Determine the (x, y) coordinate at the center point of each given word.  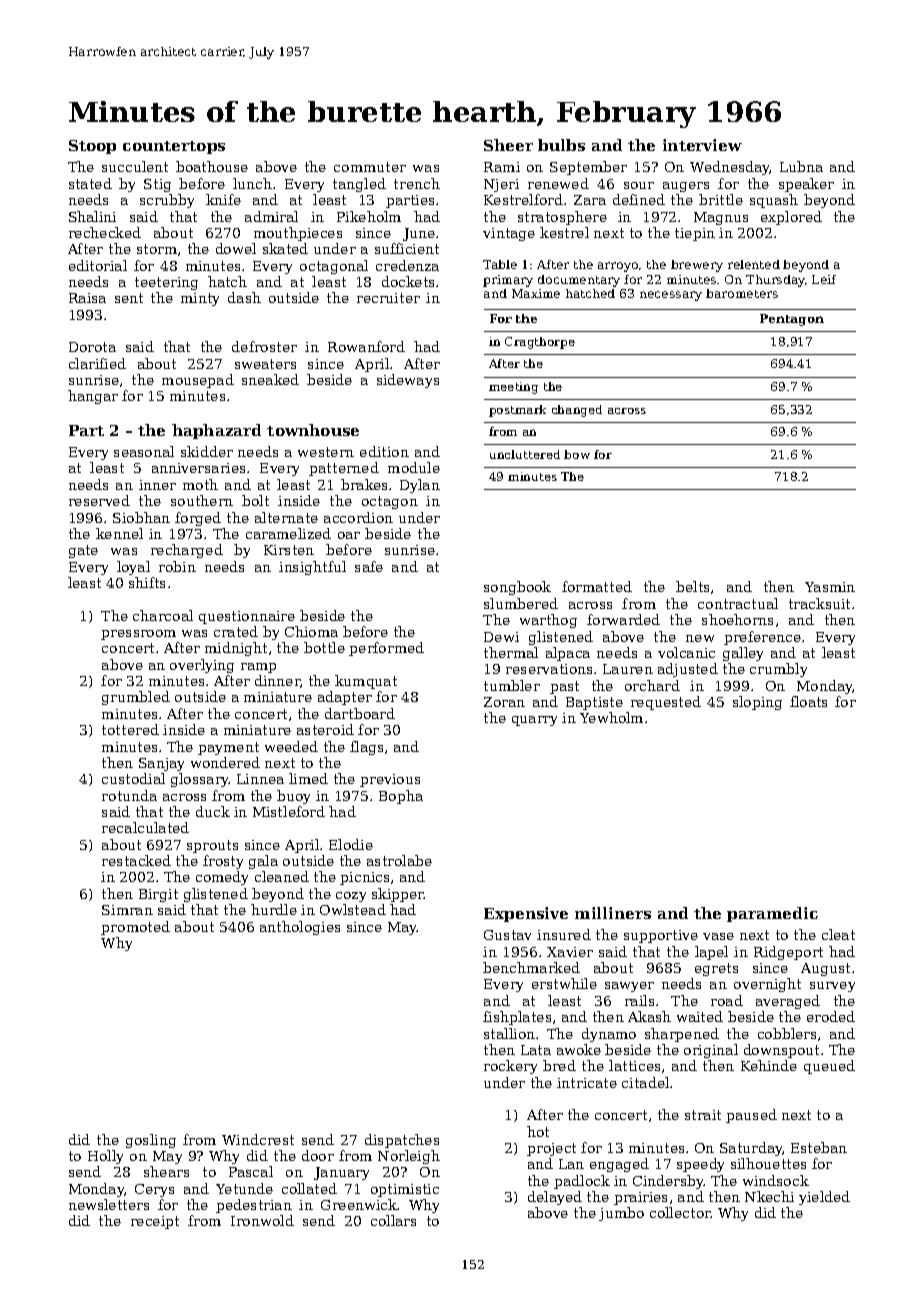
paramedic (772, 914)
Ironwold (262, 1220)
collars (393, 1220)
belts (692, 586)
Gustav (507, 935)
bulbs (561, 145)
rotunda (129, 795)
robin (177, 566)
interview (702, 145)
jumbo (621, 1214)
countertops (174, 147)
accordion (358, 517)
